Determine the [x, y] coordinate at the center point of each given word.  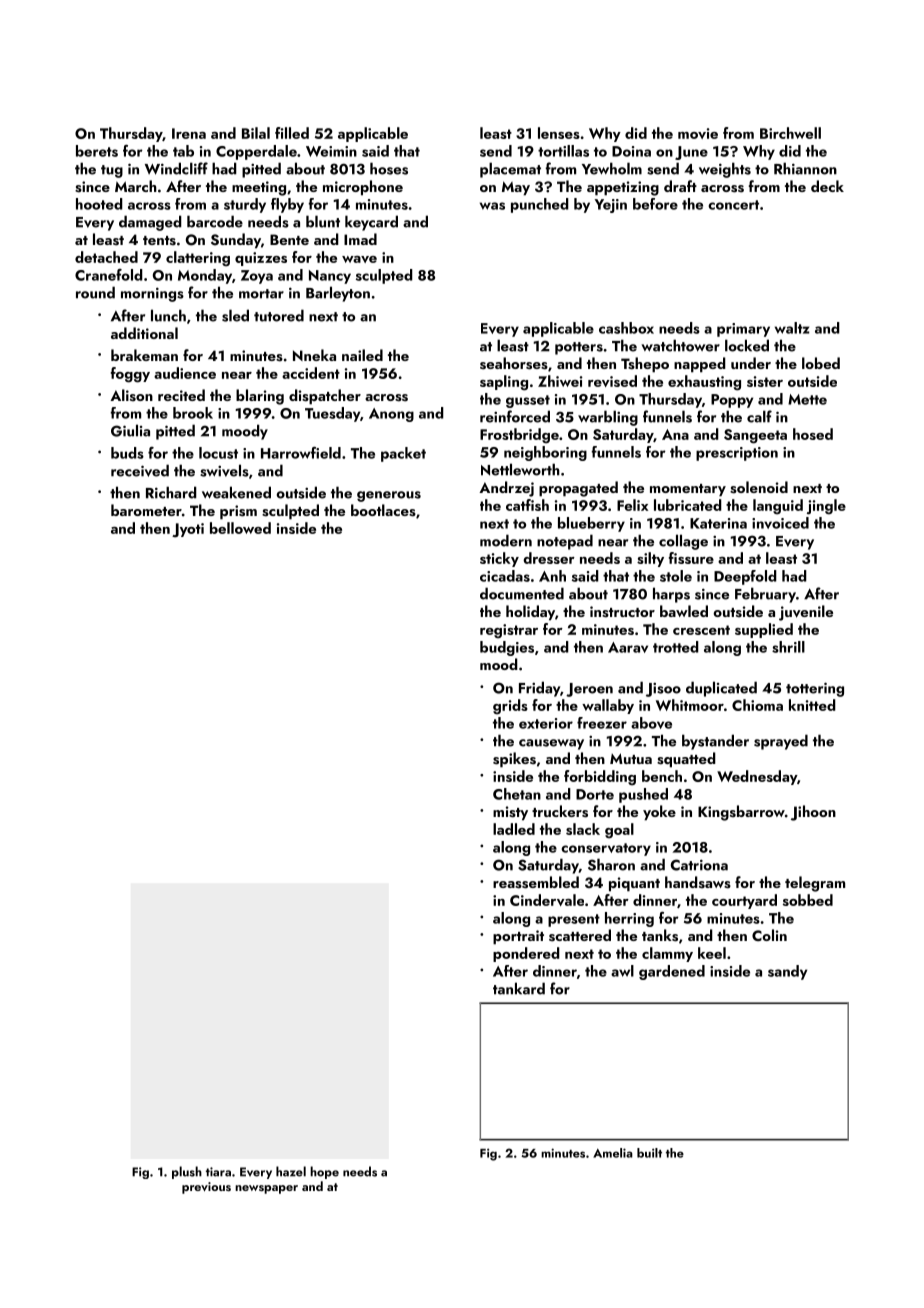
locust [218, 453]
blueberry [591, 524]
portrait [518, 937]
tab [183, 151]
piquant [634, 884]
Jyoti [188, 530]
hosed [813, 434]
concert [733, 205]
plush [187, 1172]
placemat [510, 170]
